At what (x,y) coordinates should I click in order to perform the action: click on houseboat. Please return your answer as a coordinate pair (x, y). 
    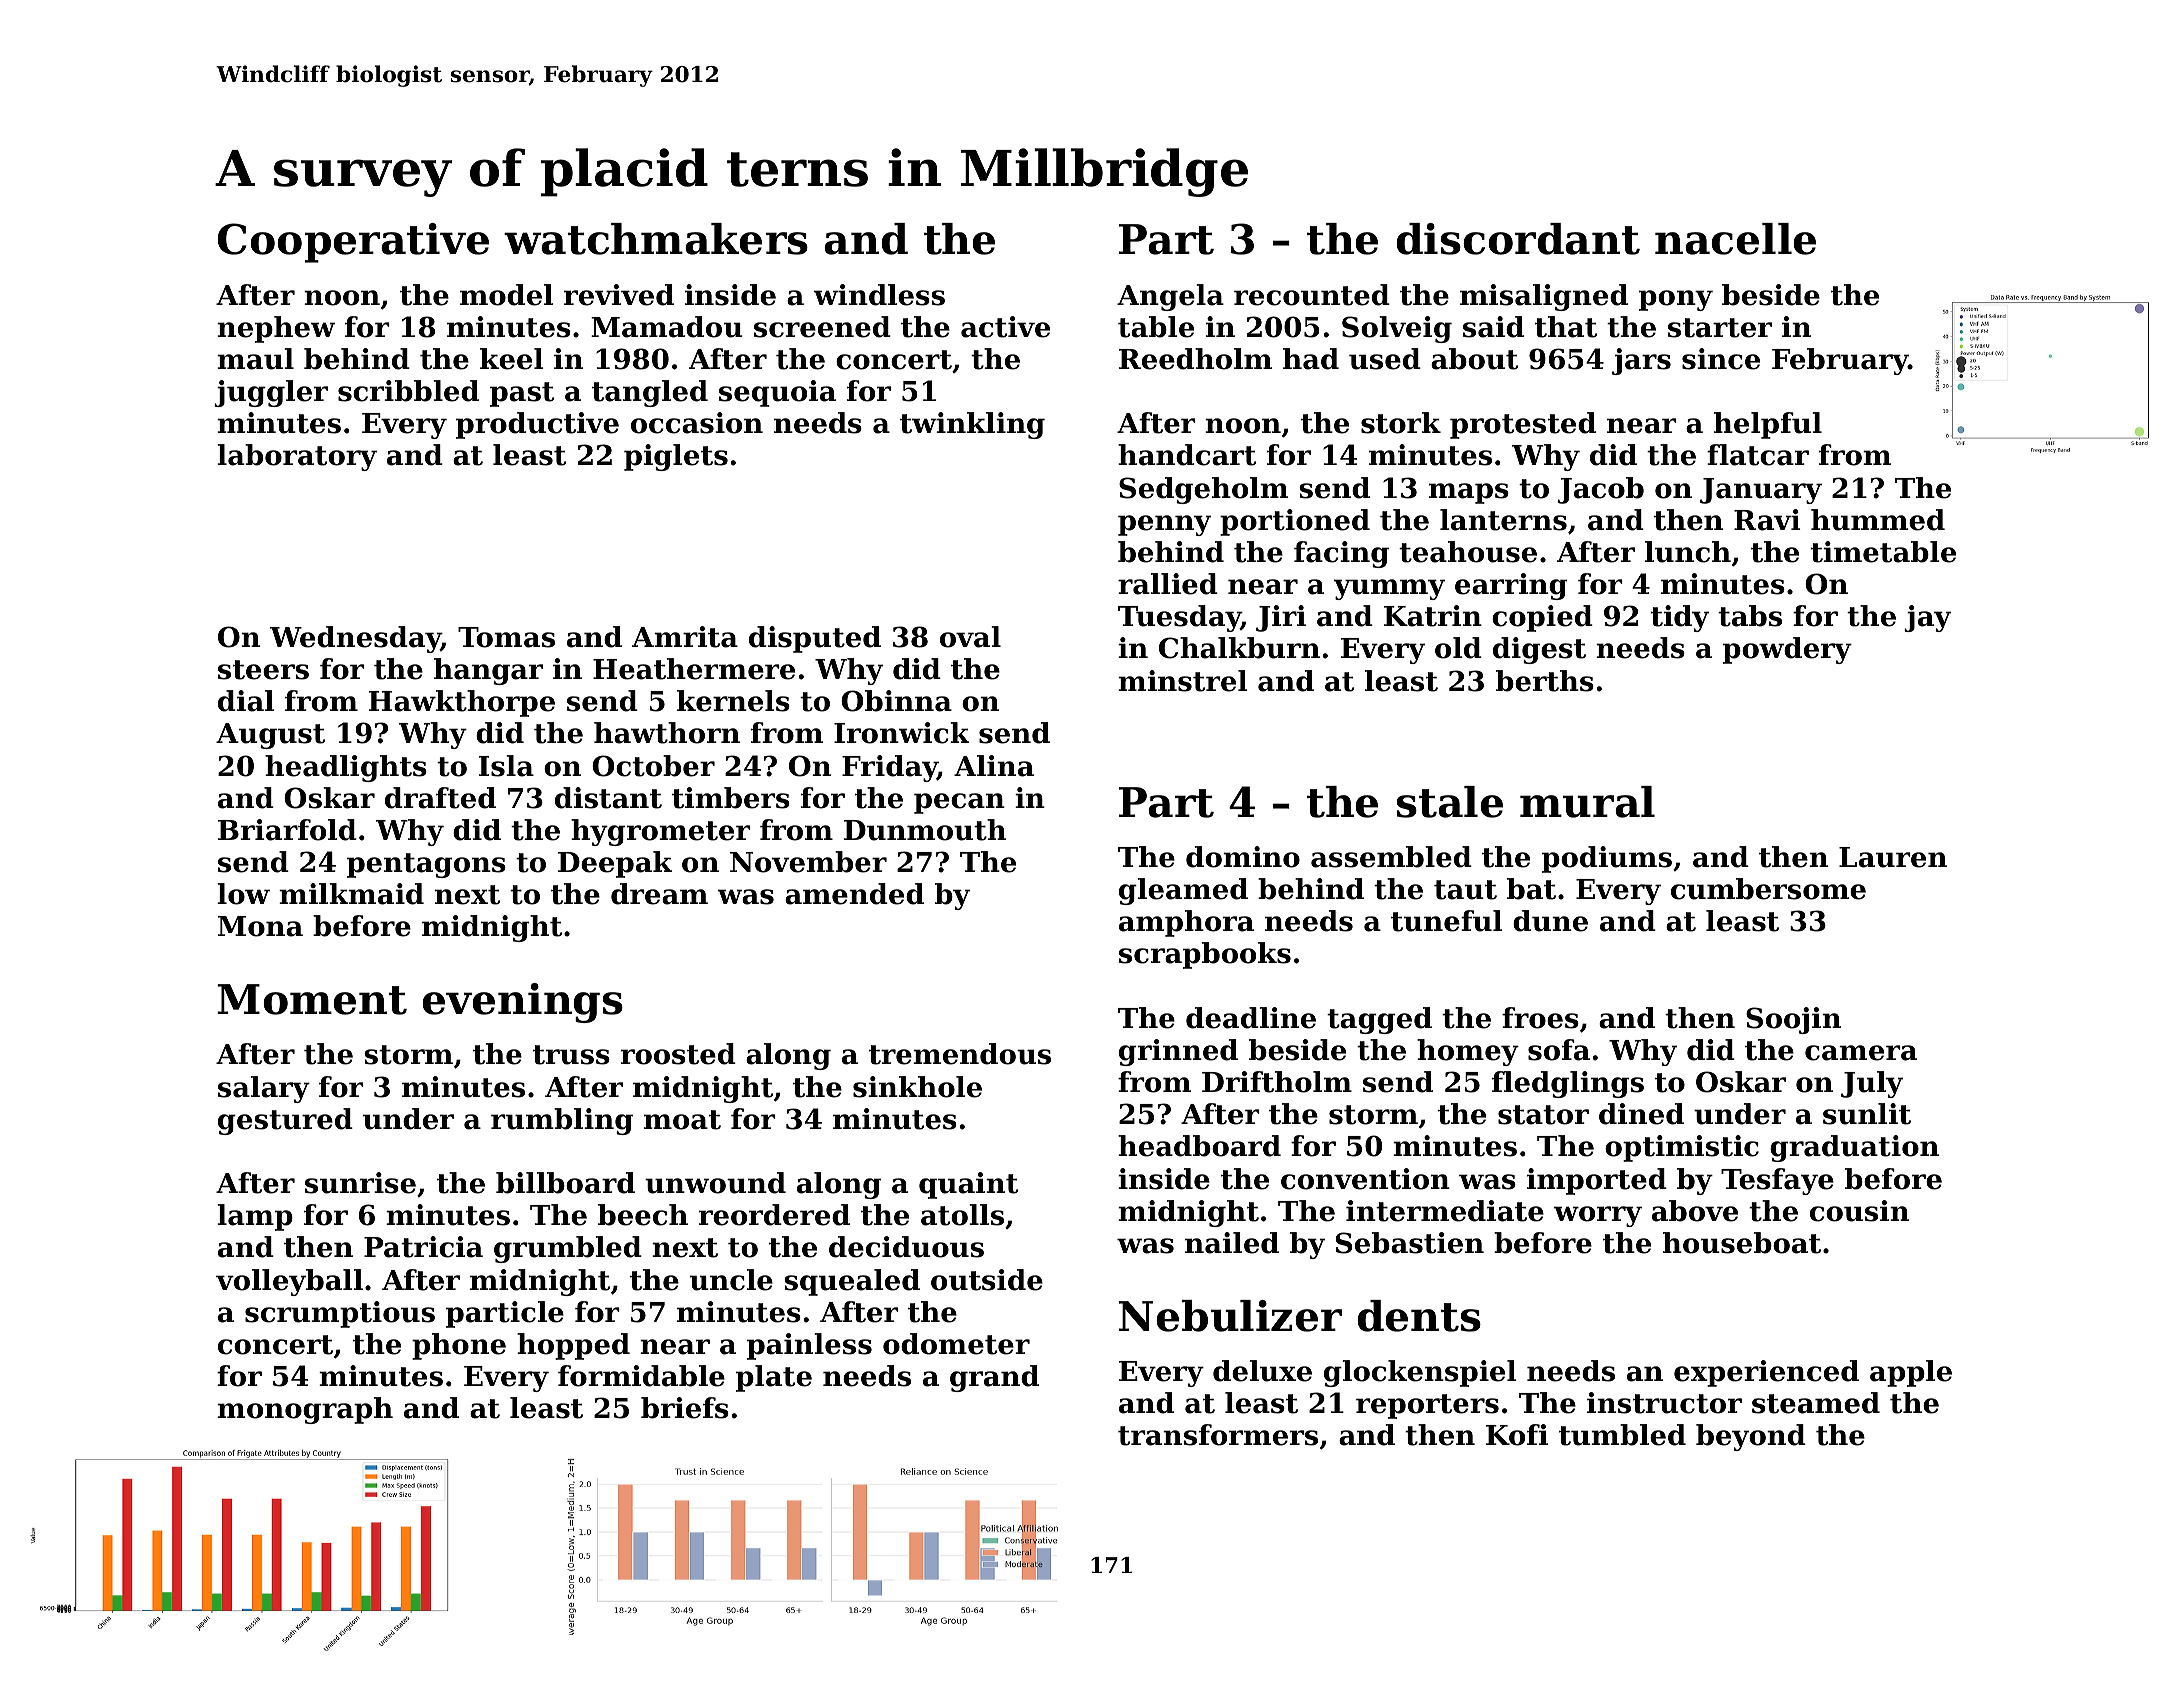
    Looking at the image, I should click on (1742, 1243).
